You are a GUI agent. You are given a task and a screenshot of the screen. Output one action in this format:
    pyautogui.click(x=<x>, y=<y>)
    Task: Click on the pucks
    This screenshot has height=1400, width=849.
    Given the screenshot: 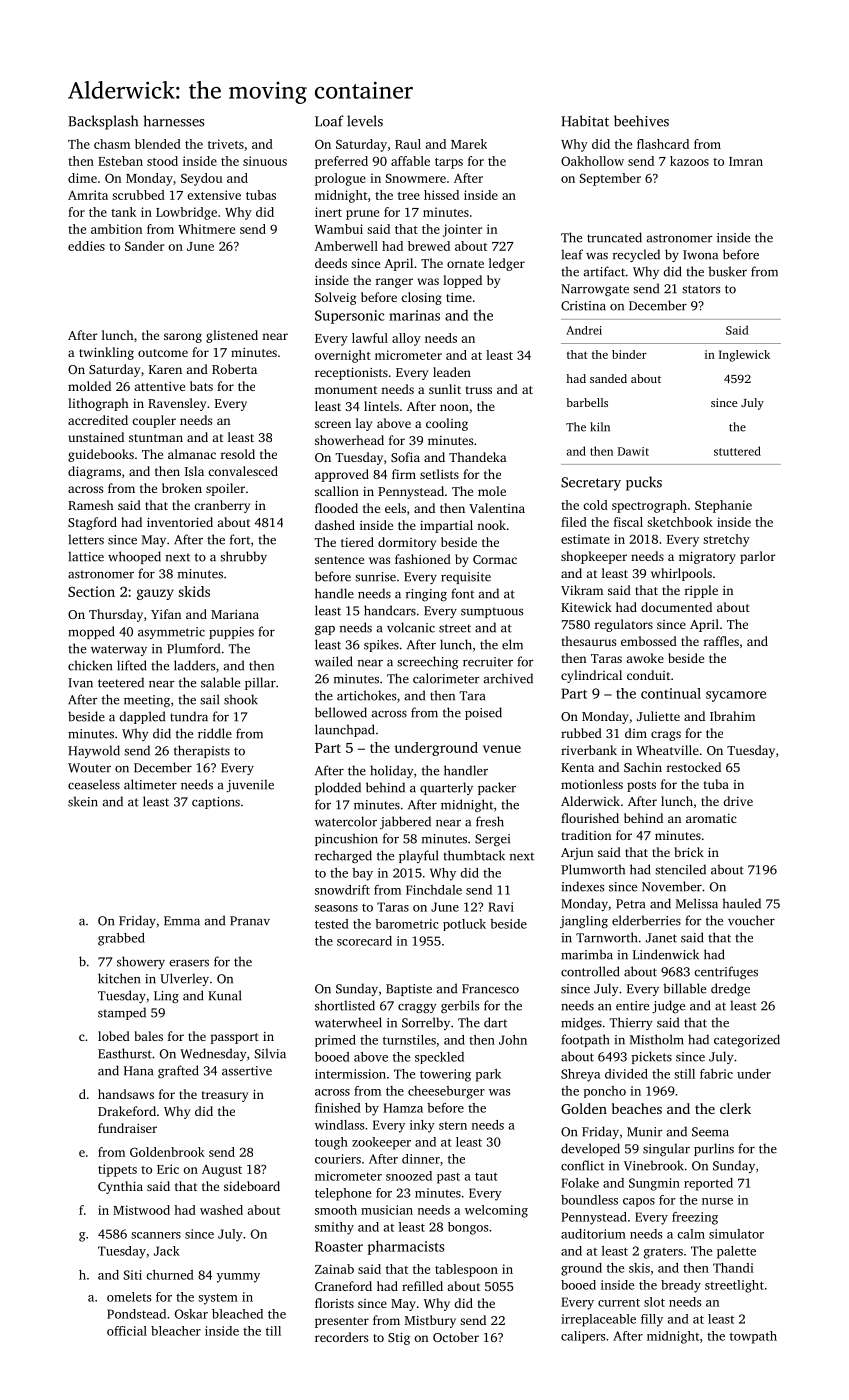 What is the action you would take?
    pyautogui.click(x=644, y=483)
